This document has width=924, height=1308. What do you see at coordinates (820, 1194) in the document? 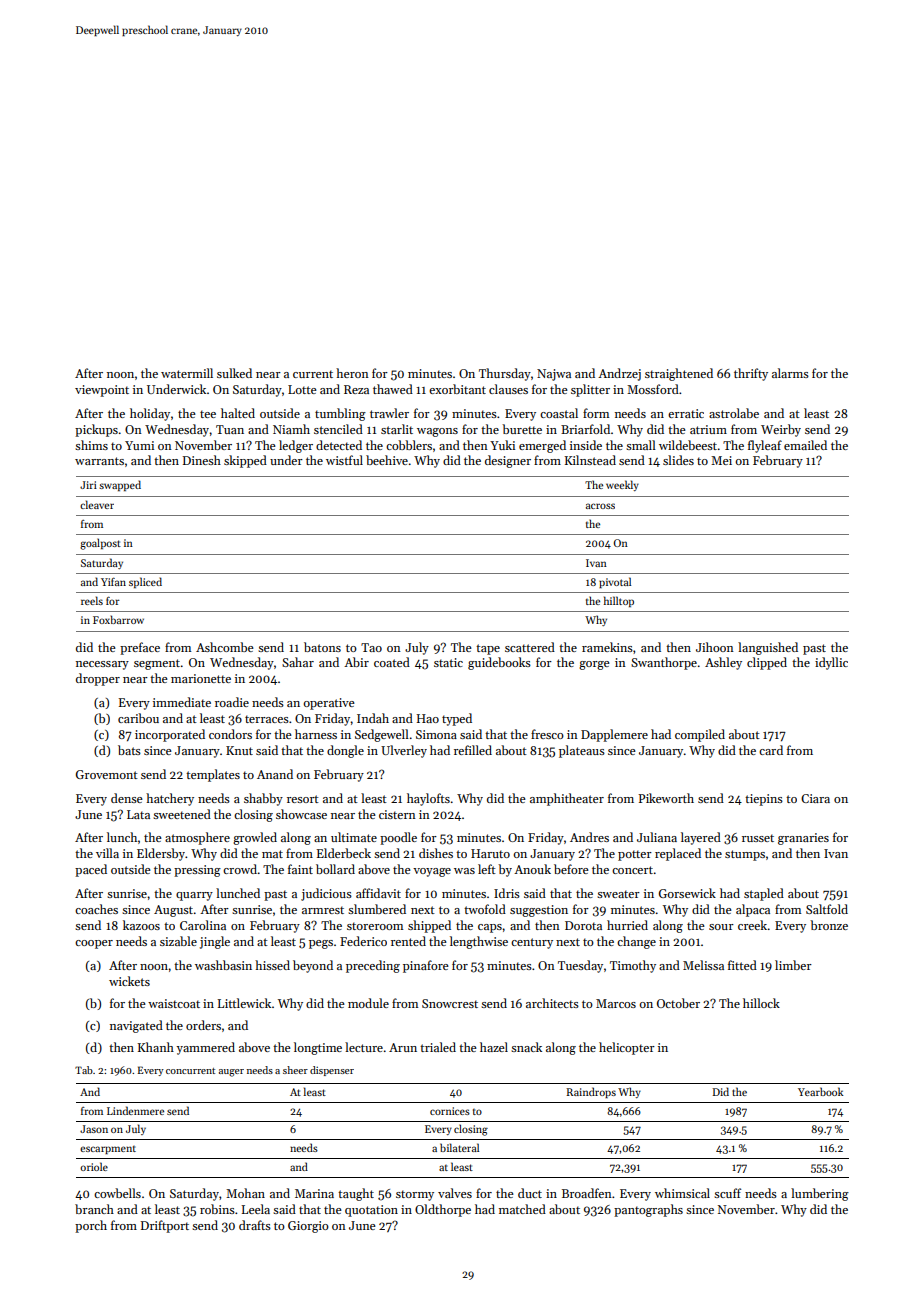
I see `lumbering` at bounding box center [820, 1194].
